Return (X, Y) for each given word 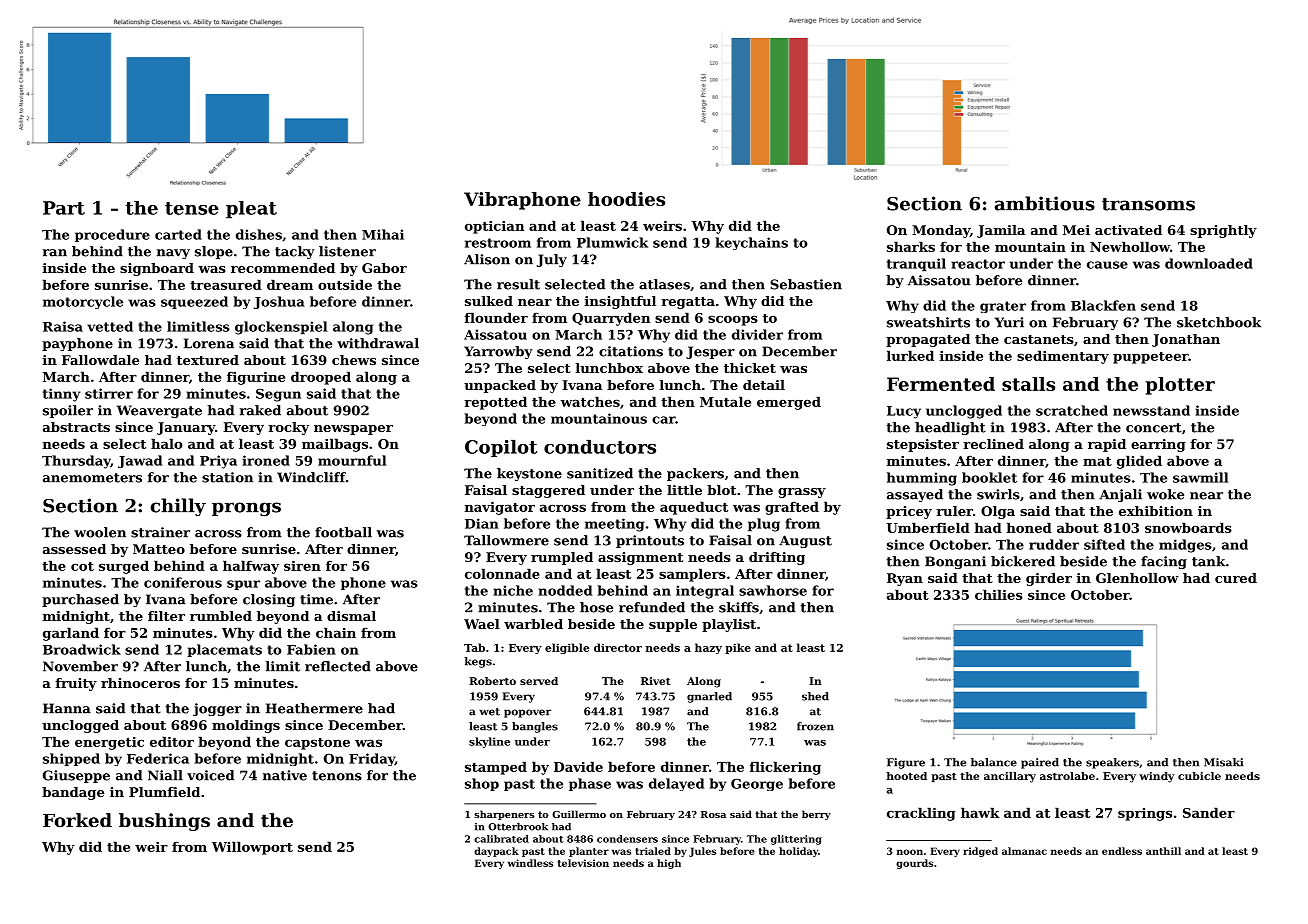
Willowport (252, 848)
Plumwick (612, 242)
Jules (702, 852)
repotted (495, 403)
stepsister (923, 445)
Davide (578, 766)
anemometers (92, 478)
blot (721, 490)
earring (1158, 445)
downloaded (1209, 263)
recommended (283, 268)
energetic (109, 743)
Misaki (1223, 762)
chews (354, 360)
